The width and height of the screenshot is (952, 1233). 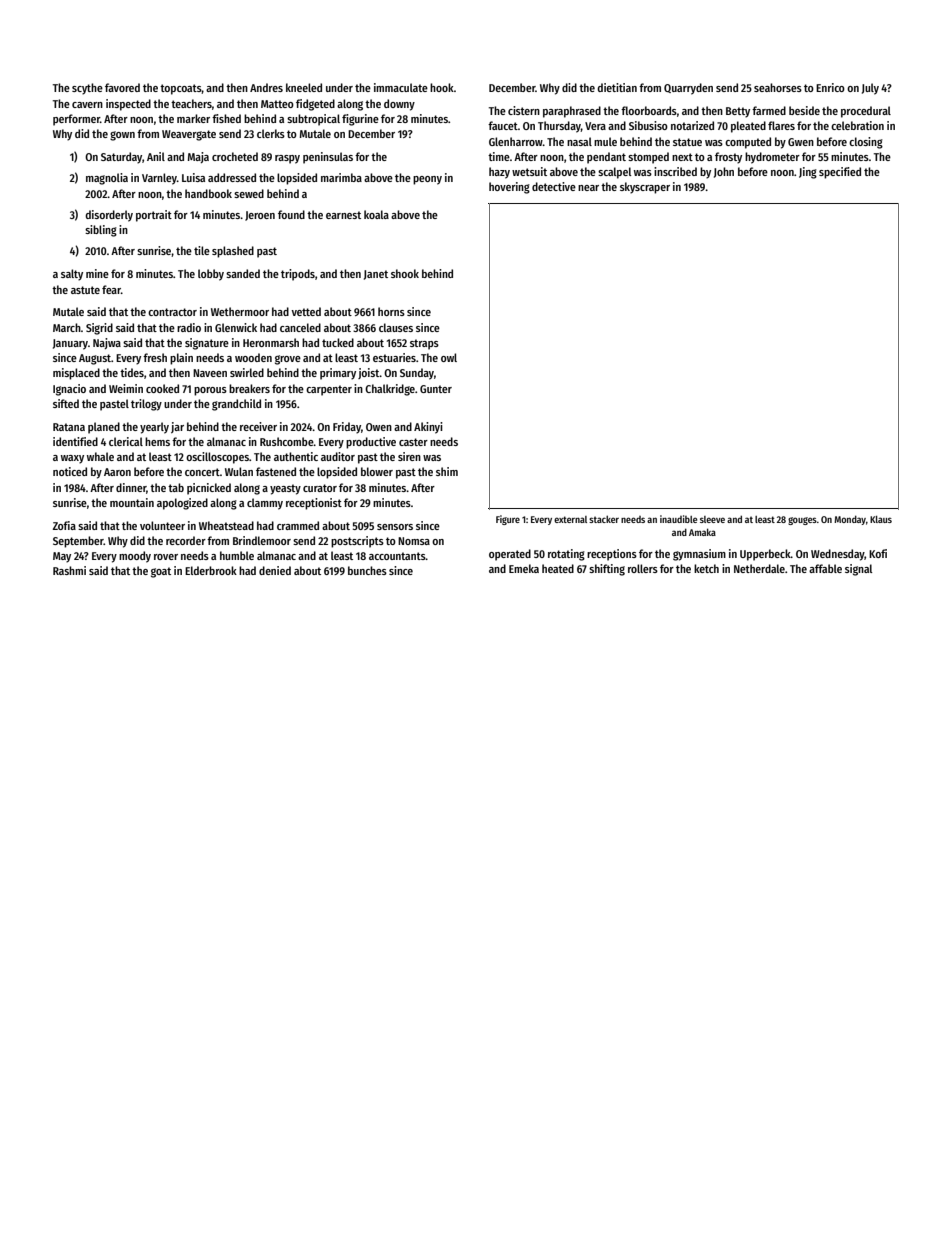 What do you see at coordinates (417, 374) in the screenshot?
I see `Sunday` at bounding box center [417, 374].
